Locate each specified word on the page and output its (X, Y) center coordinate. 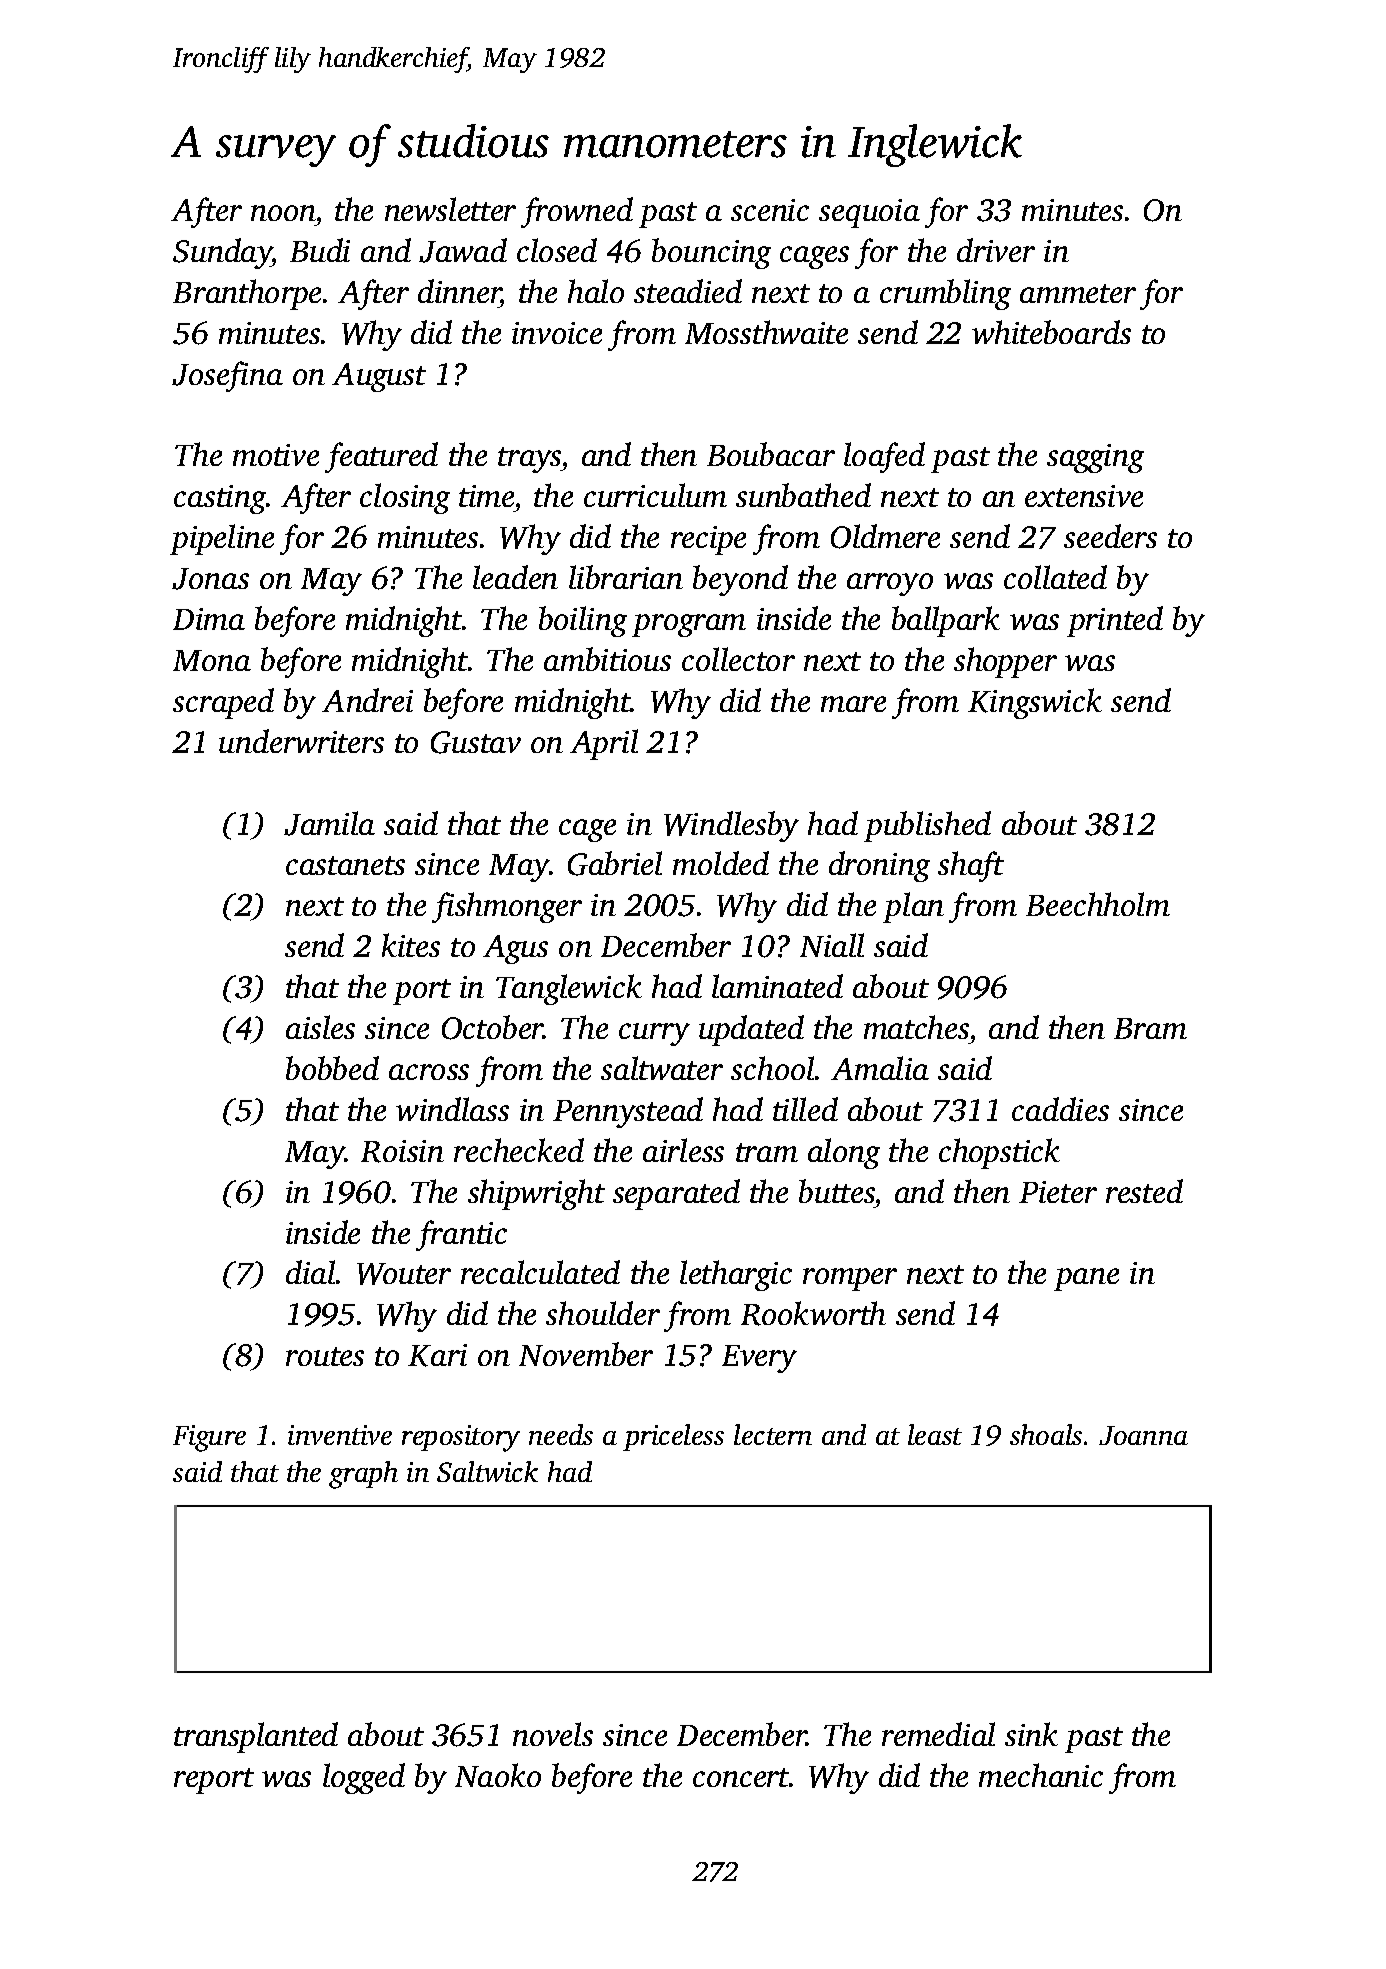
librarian (626, 577)
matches (916, 1027)
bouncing (711, 253)
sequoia (869, 213)
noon (283, 213)
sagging (1095, 458)
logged (364, 1778)
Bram (1150, 1028)
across (429, 1072)
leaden (515, 577)
